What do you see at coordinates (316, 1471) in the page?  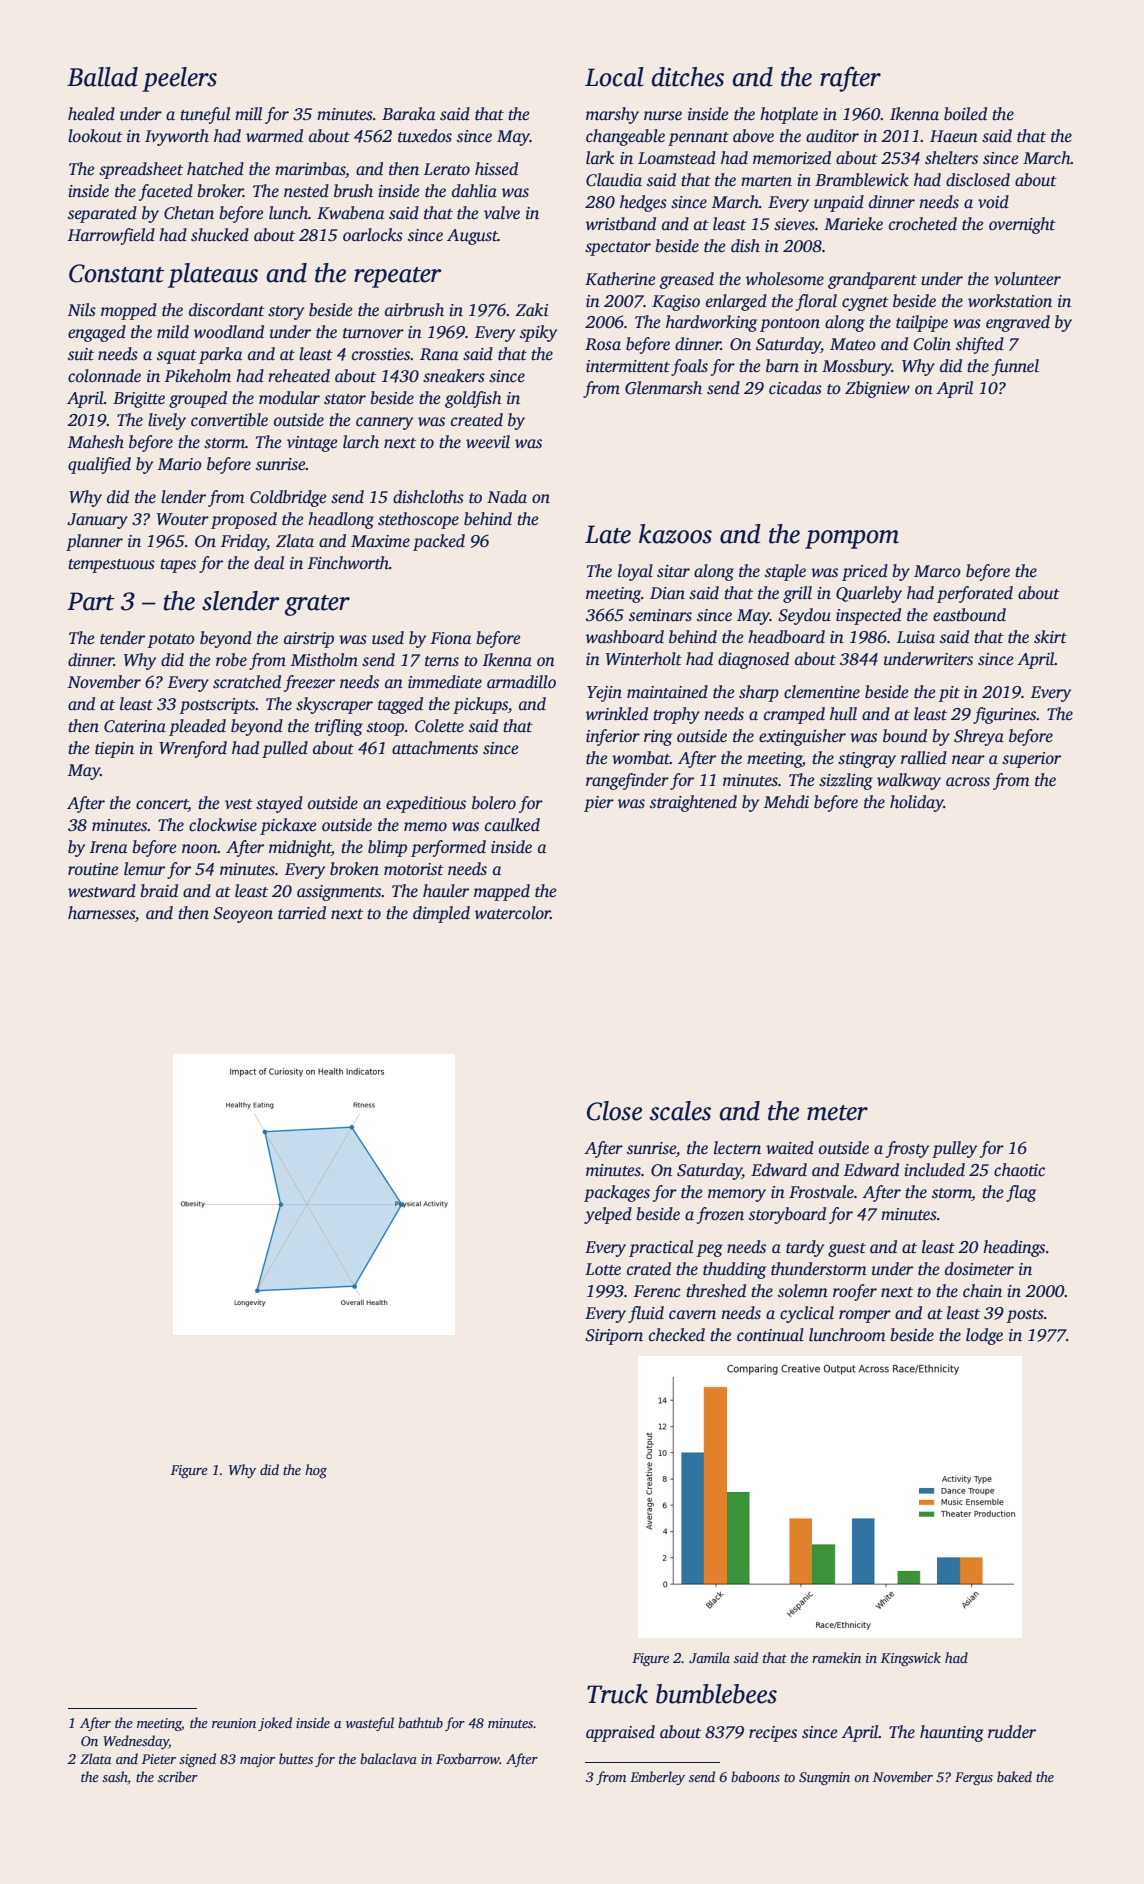 I see `hog` at bounding box center [316, 1471].
